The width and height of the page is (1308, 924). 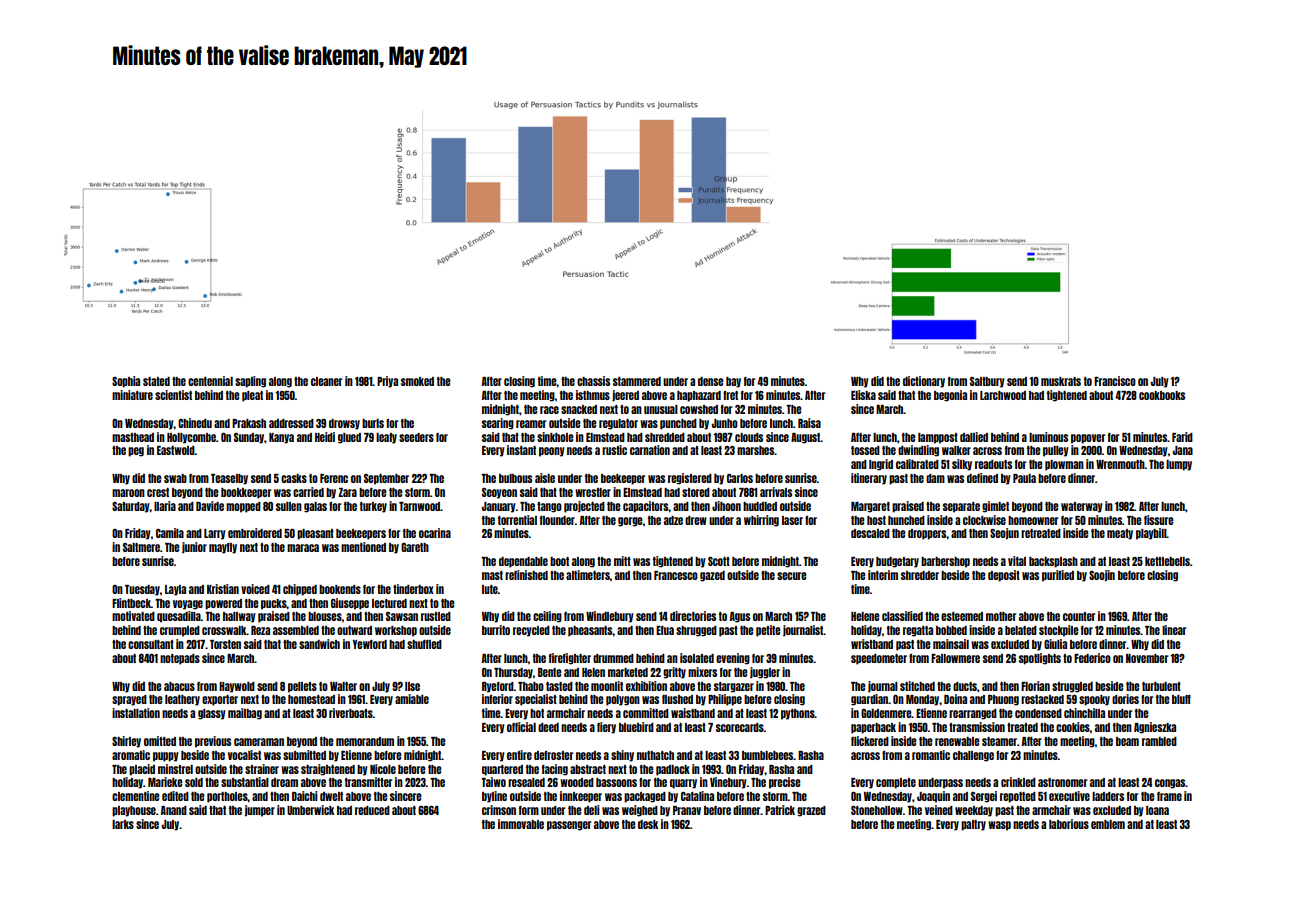 I want to click on stammered, so click(x=637, y=381).
